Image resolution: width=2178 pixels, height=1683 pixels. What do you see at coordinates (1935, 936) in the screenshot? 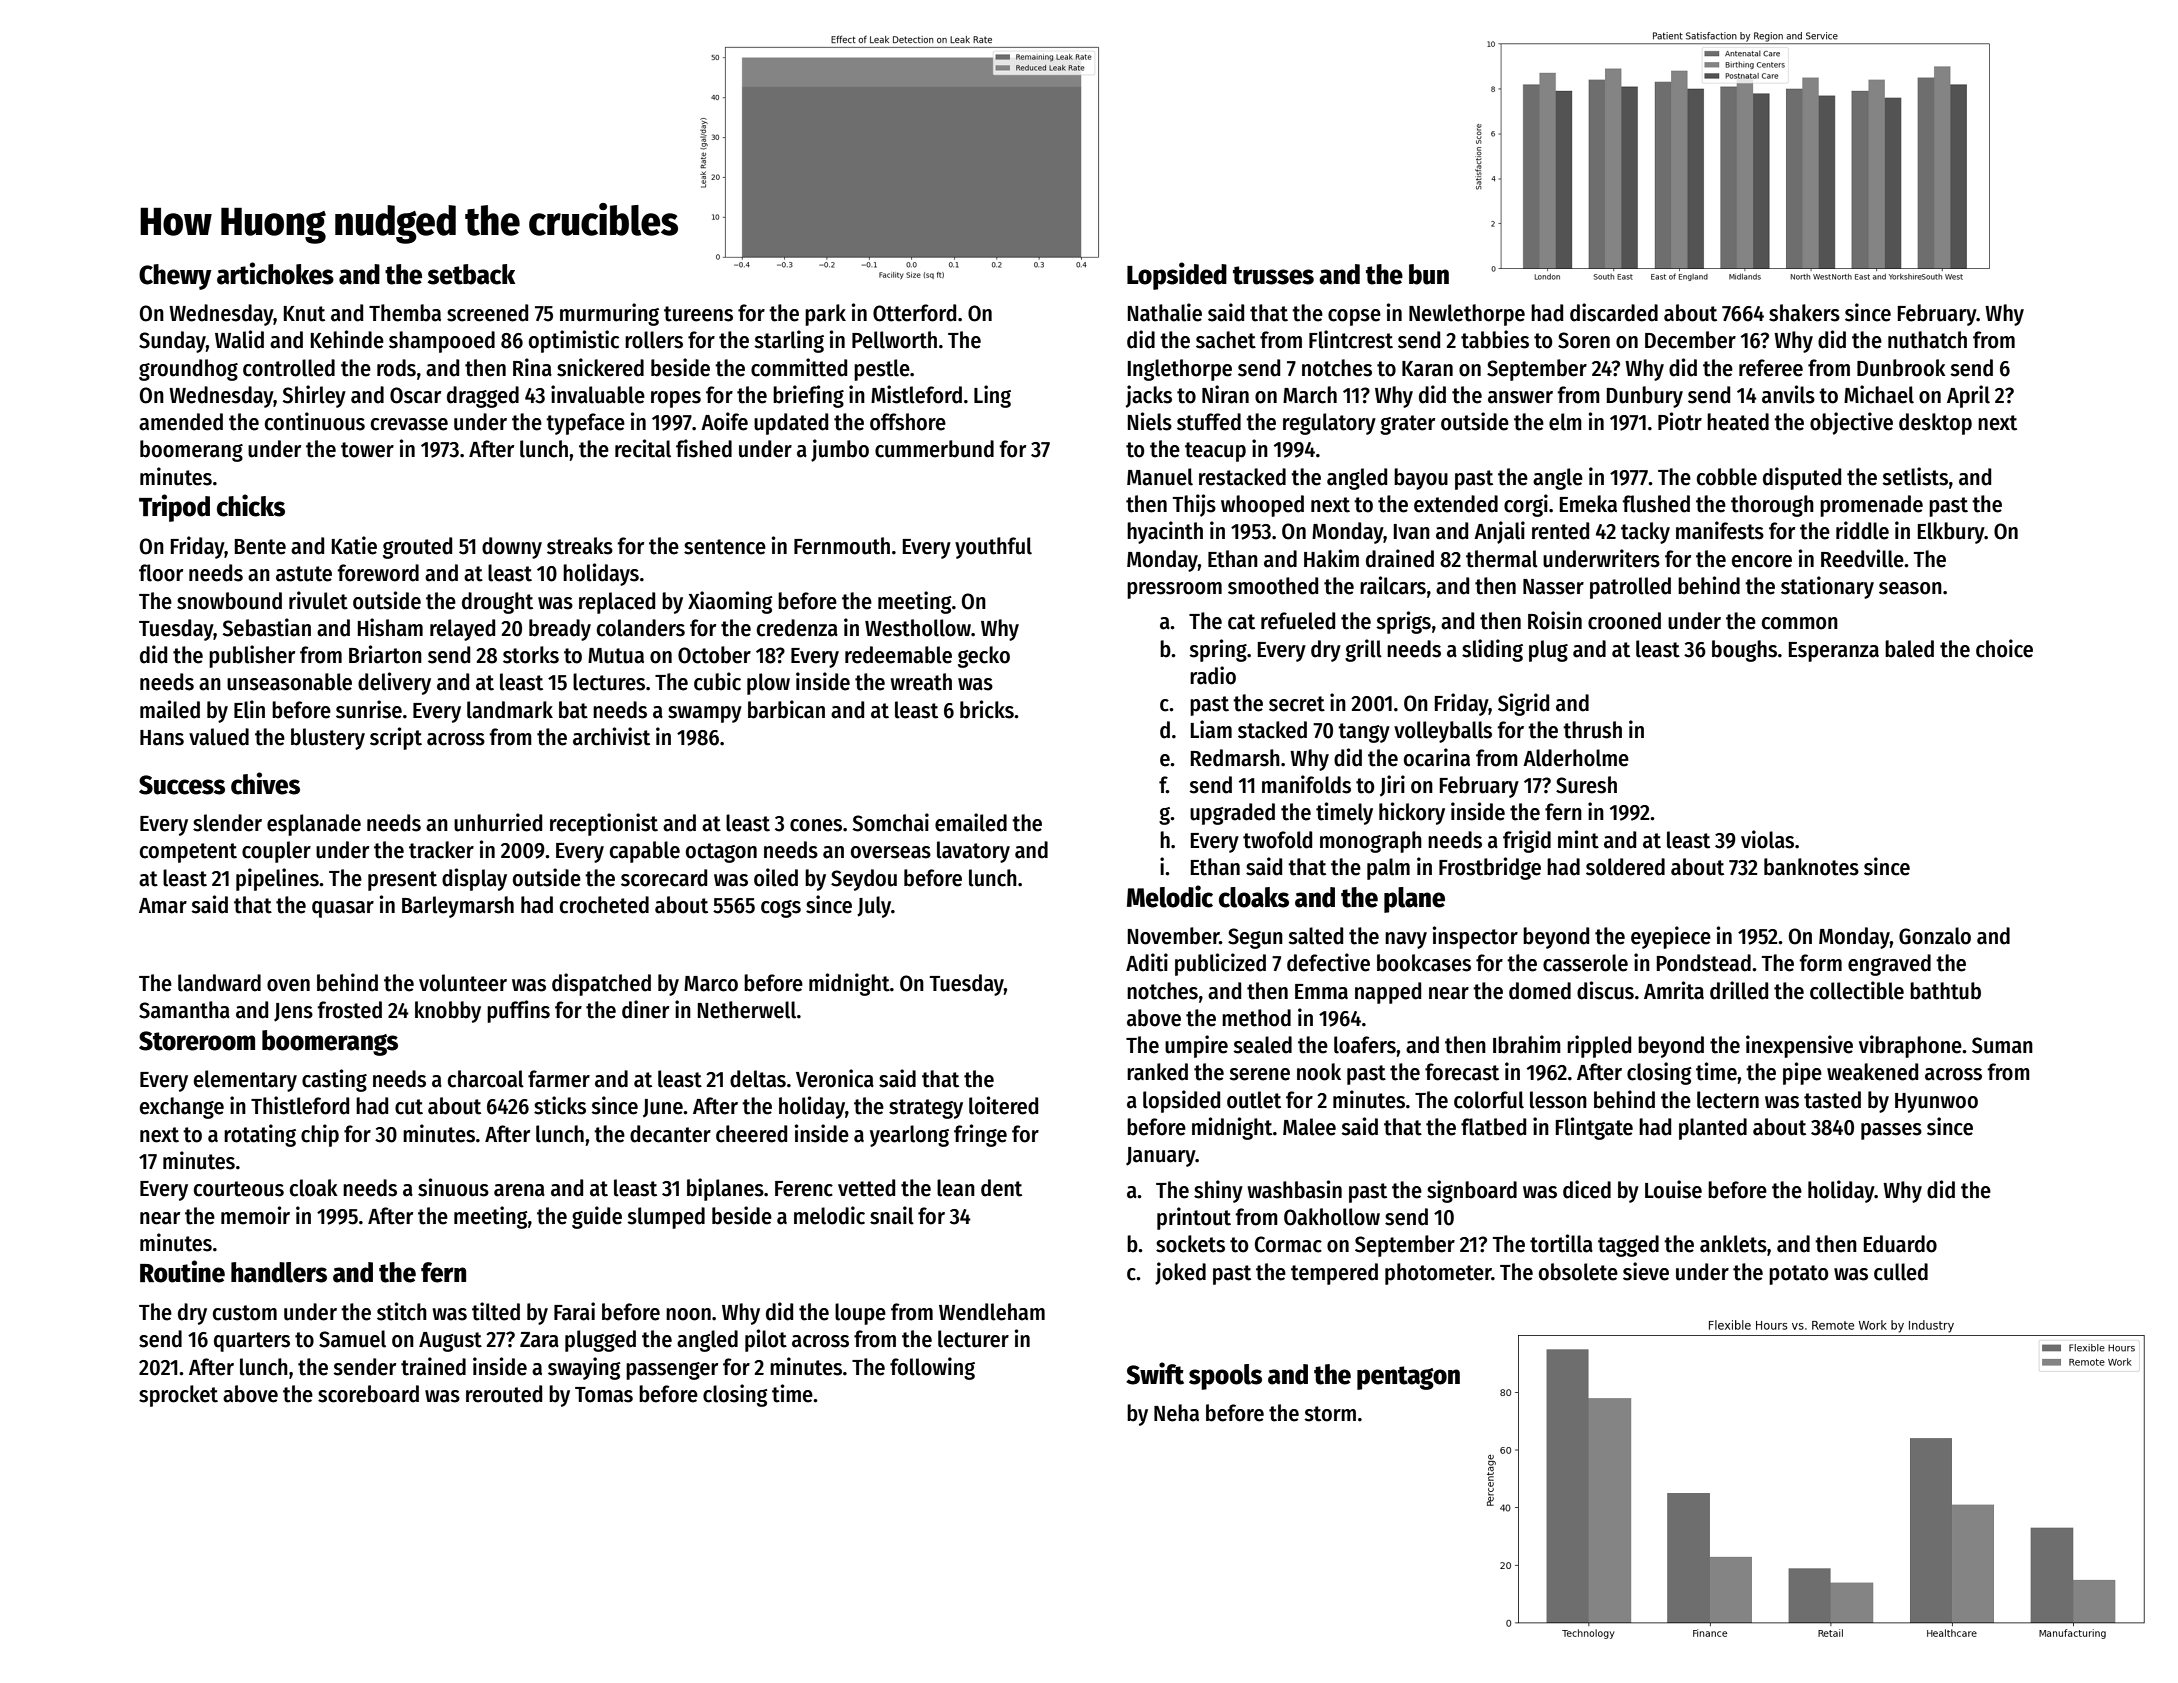
I see `Gonzalo` at bounding box center [1935, 936].
